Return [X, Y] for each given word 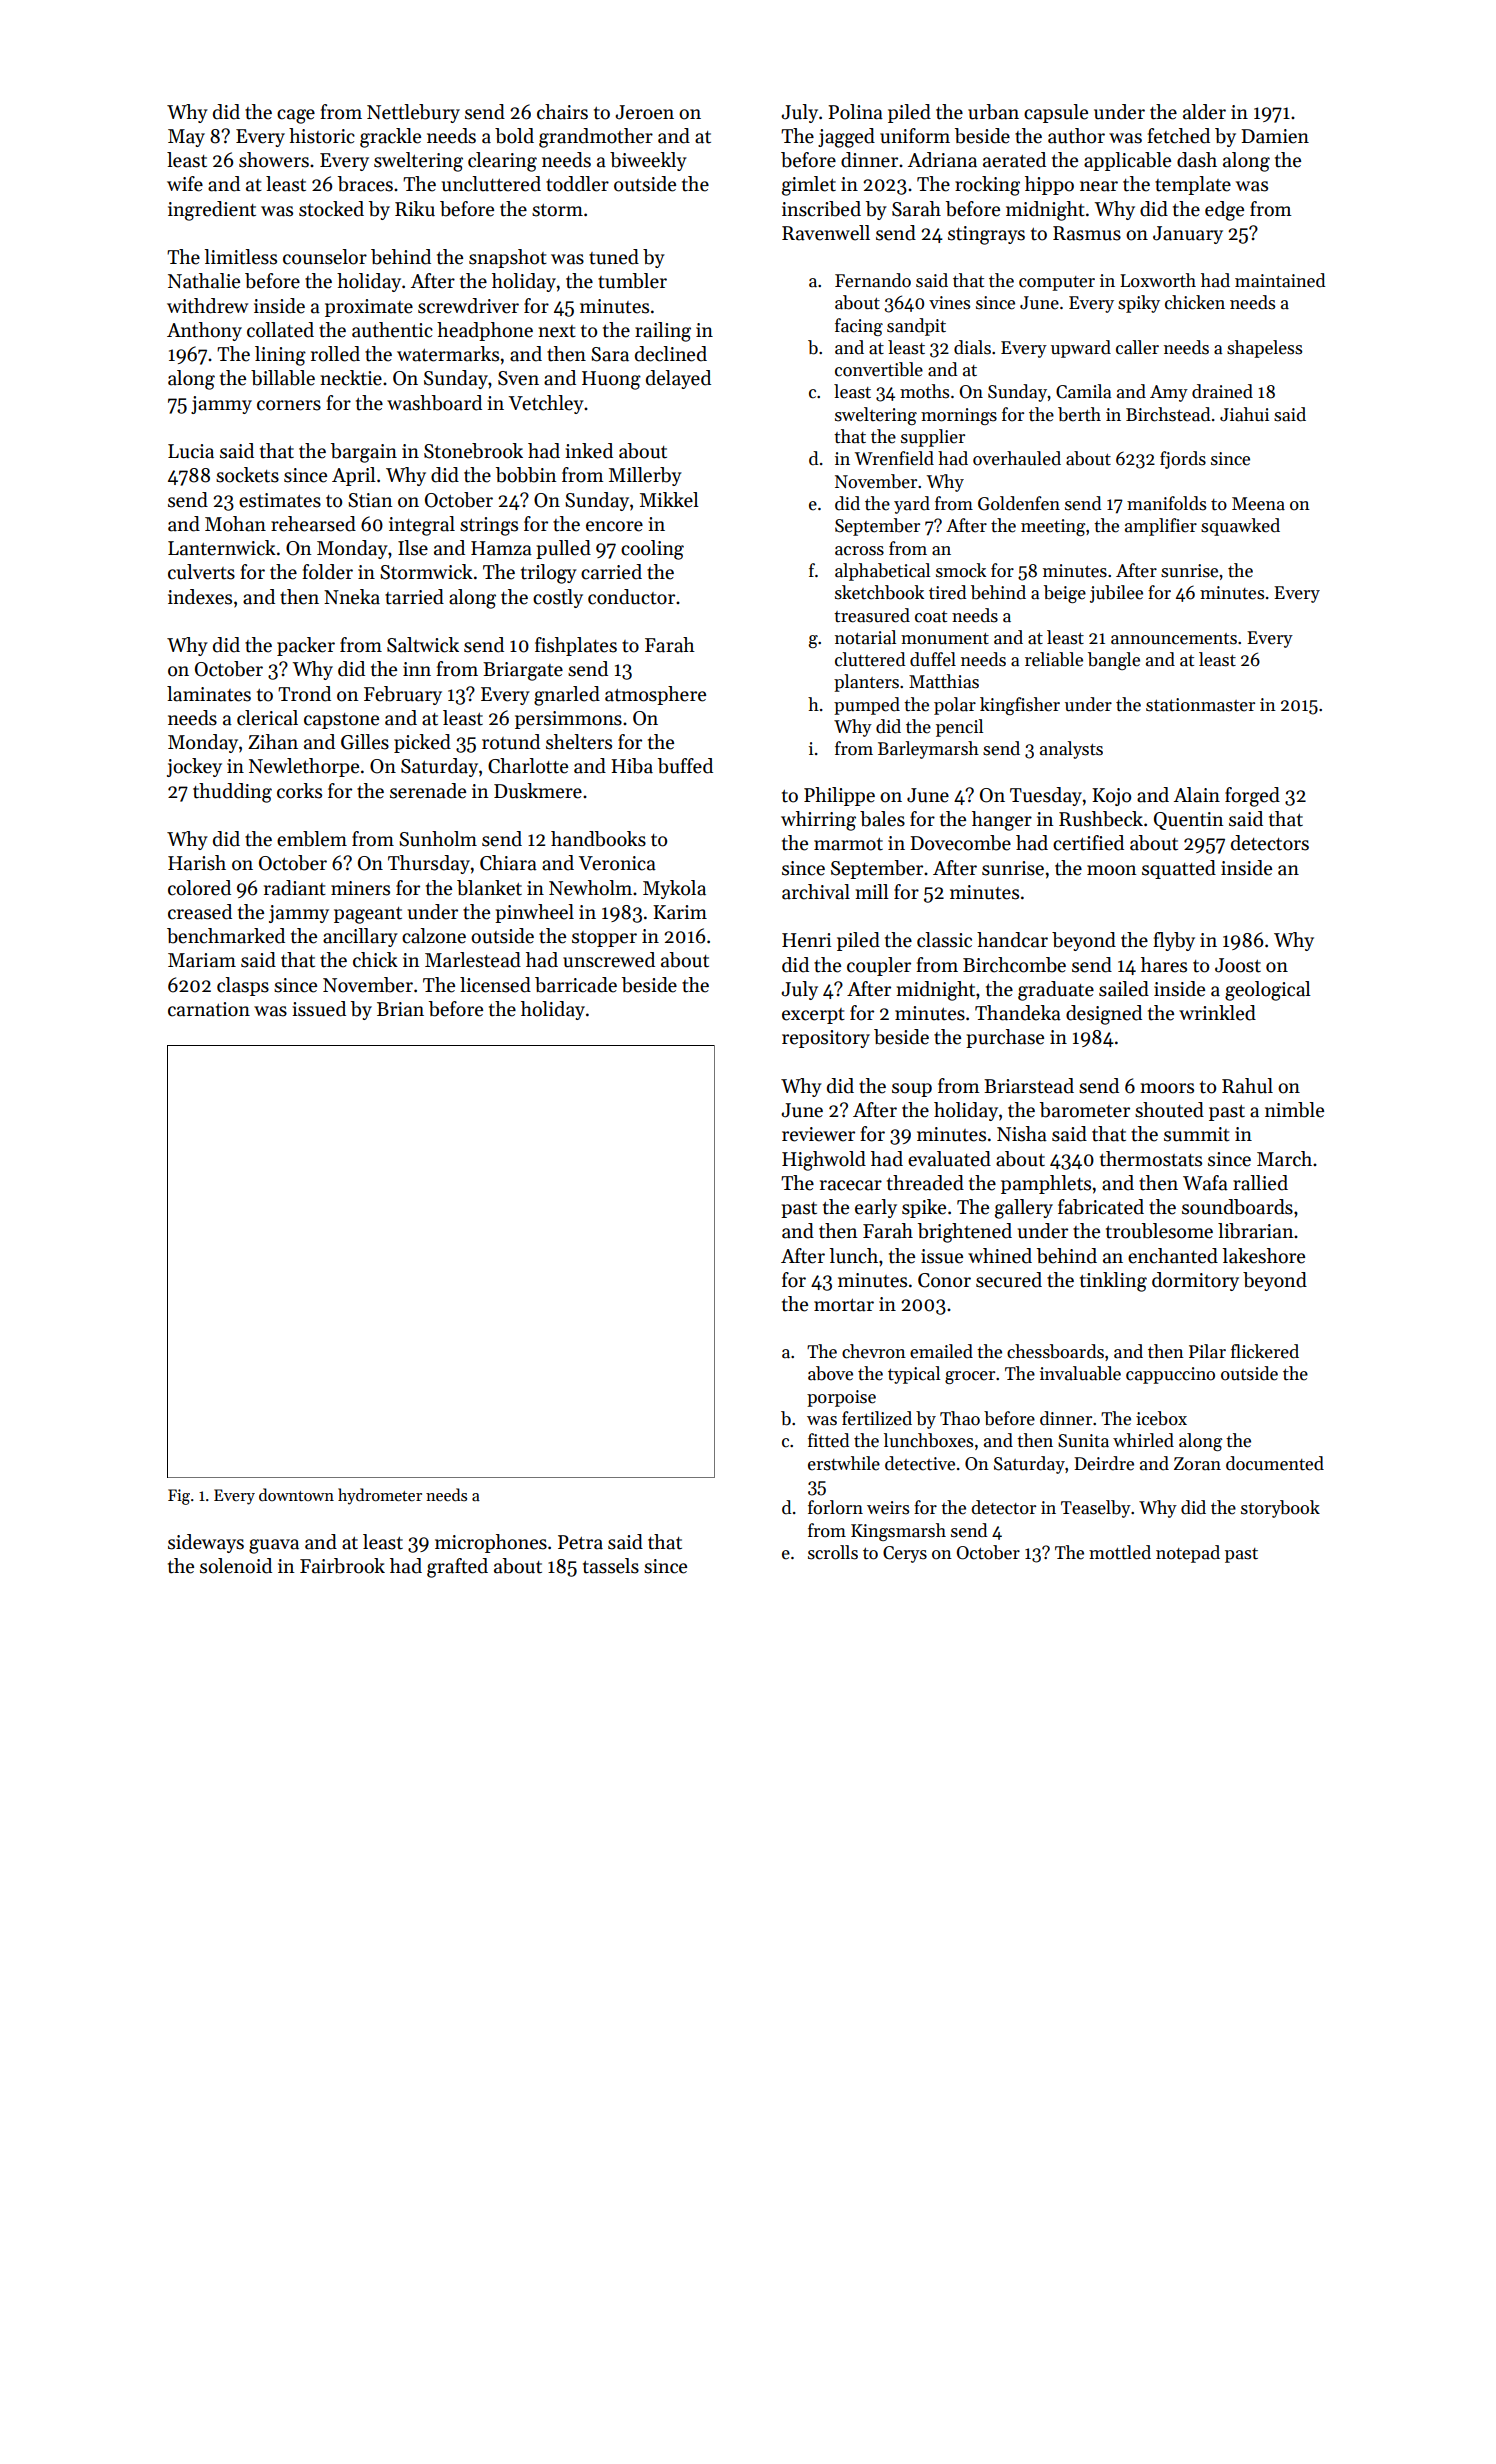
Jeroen [644, 112]
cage [296, 116]
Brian [400, 1009]
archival [816, 892]
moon [1112, 870]
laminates [209, 694]
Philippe [839, 796]
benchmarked [226, 936]
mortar [844, 1305]
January [1188, 235]
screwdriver [468, 306]
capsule [1056, 113]
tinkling [1113, 1282]
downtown [296, 1494]
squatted [1179, 869]
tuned [614, 257]
